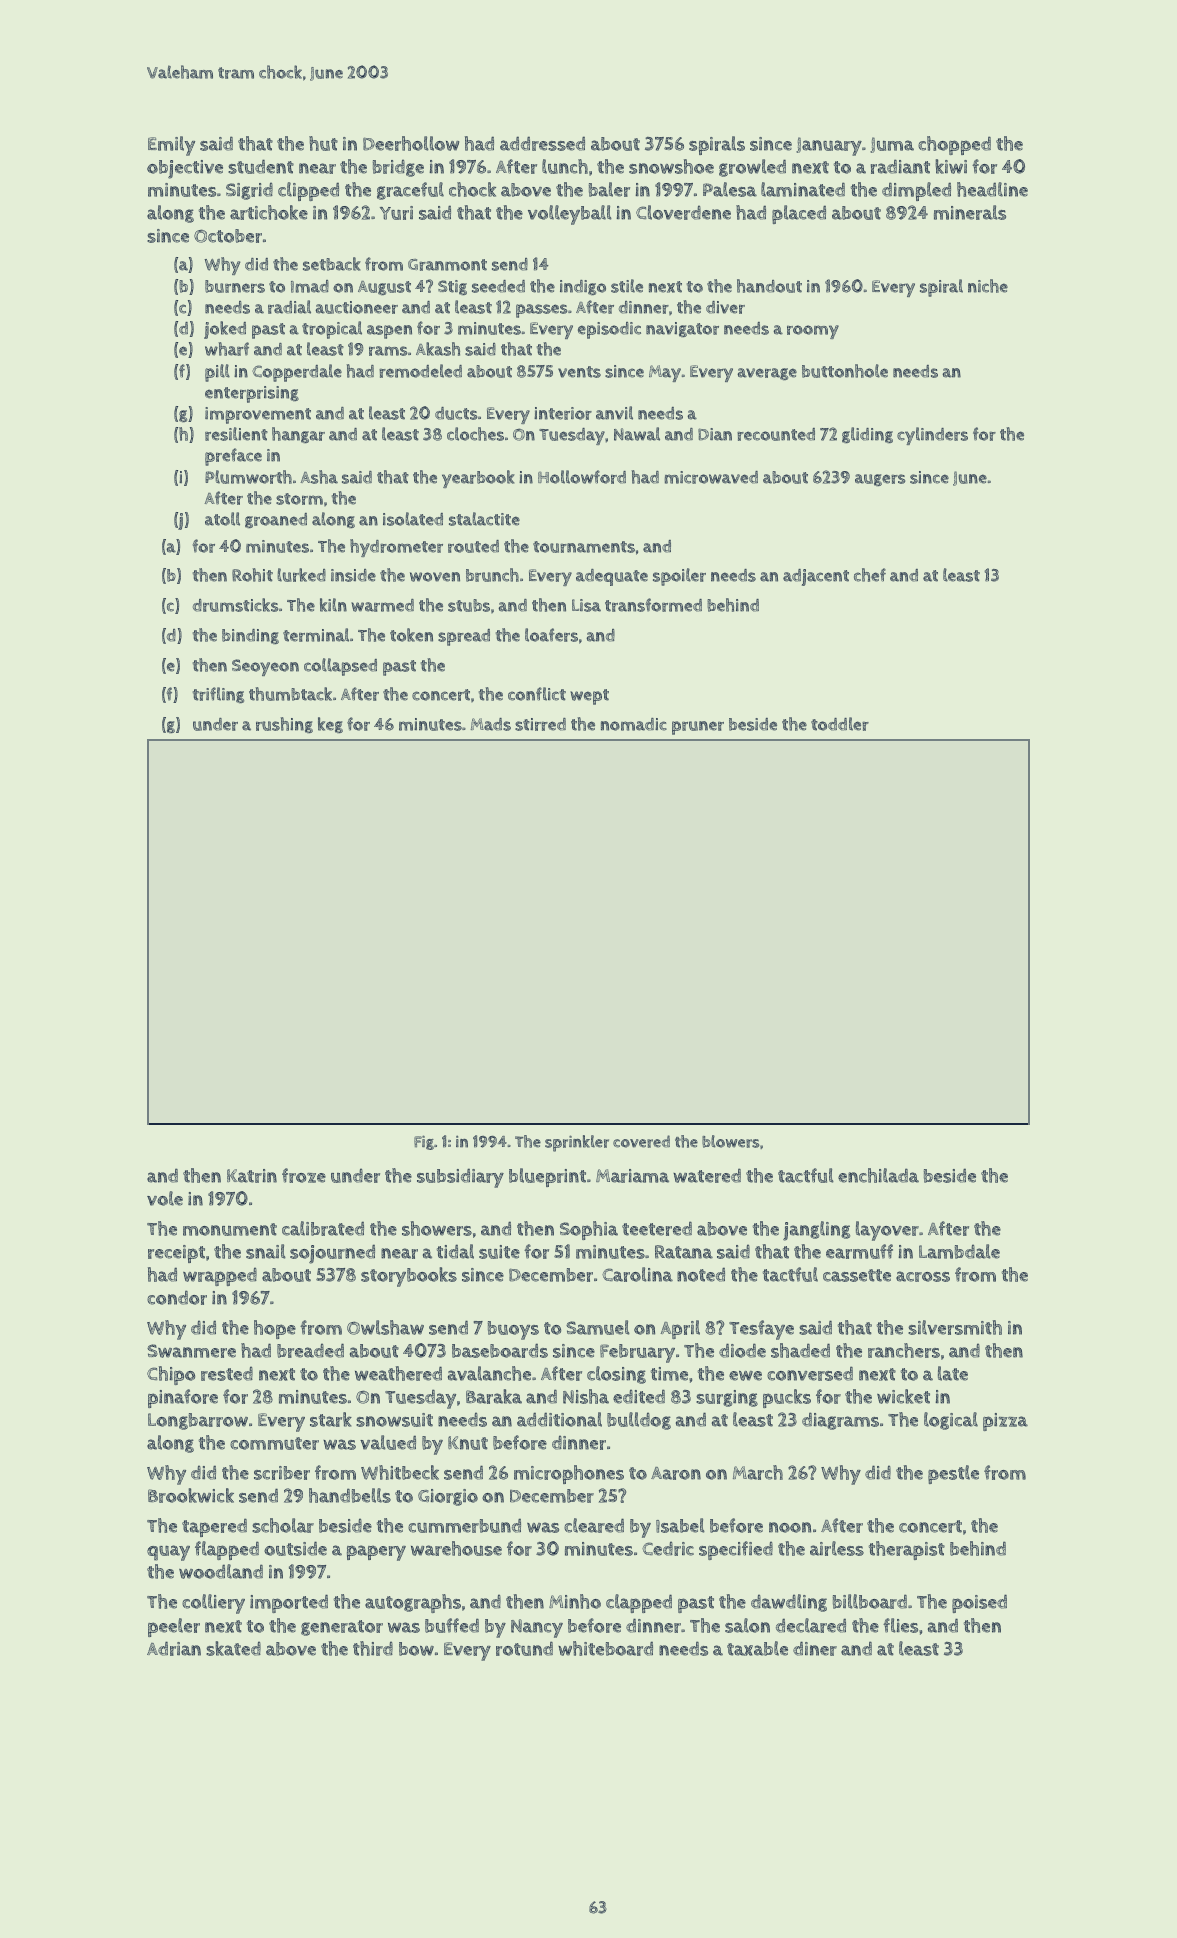 The width and height of the screenshot is (1177, 1938). Describe the element at coordinates (491, 724) in the screenshot. I see `Mads` at that location.
